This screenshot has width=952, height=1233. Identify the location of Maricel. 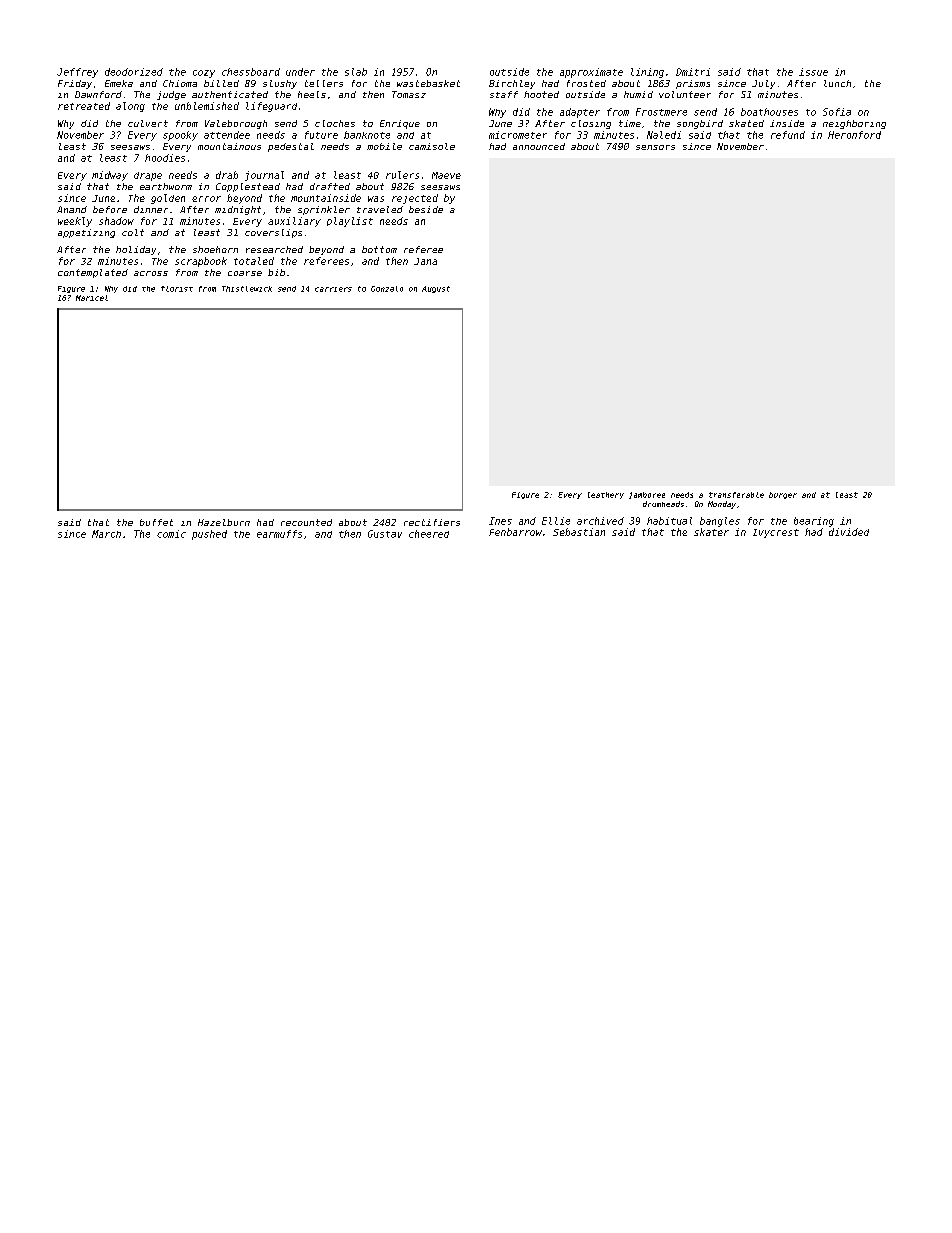
(92, 298).
